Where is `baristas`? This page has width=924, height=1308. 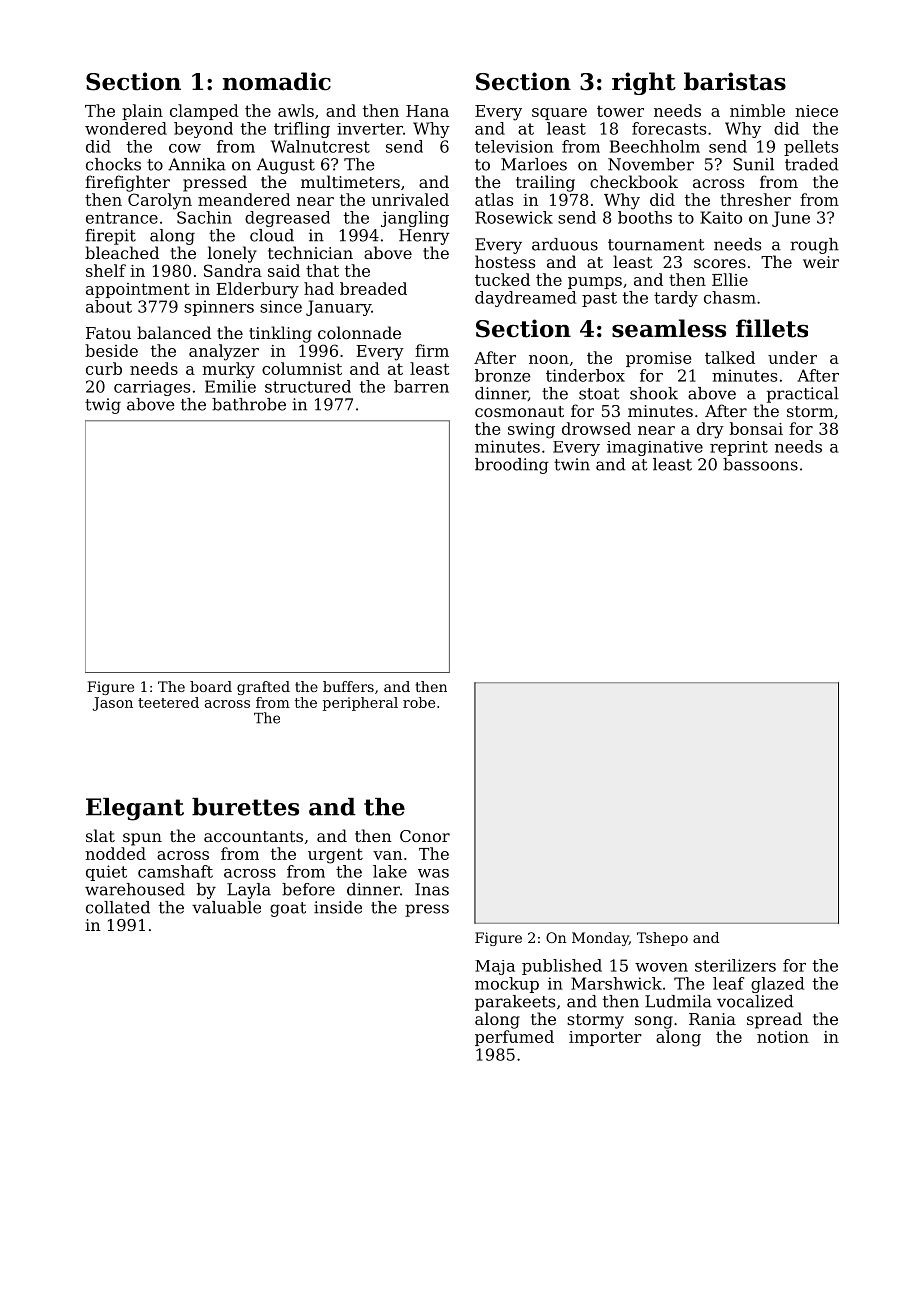 baristas is located at coordinates (735, 81).
